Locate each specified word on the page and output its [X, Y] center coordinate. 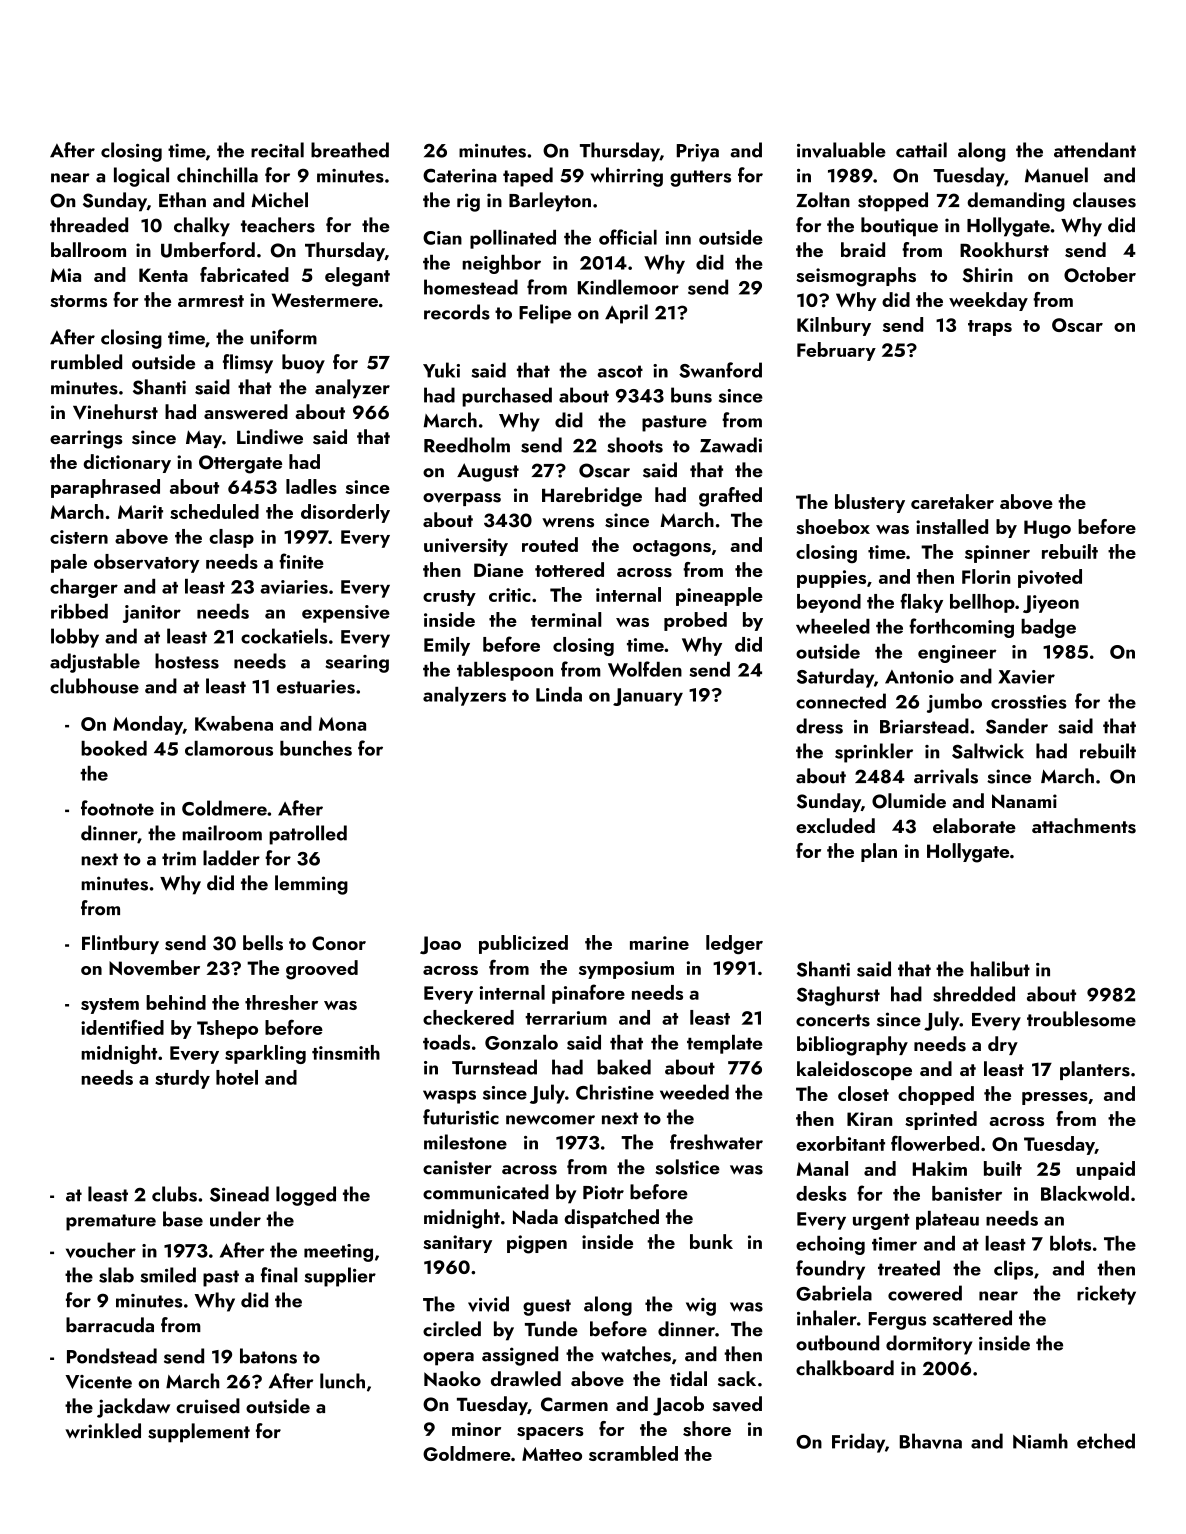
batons [268, 1356]
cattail [921, 150]
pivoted [1050, 578]
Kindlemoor [628, 287]
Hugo [1047, 529]
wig [701, 1307]
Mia [65, 275]
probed [695, 621]
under [235, 1219]
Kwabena [234, 723]
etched [1106, 1441]
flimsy [248, 364]
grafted [730, 497]
